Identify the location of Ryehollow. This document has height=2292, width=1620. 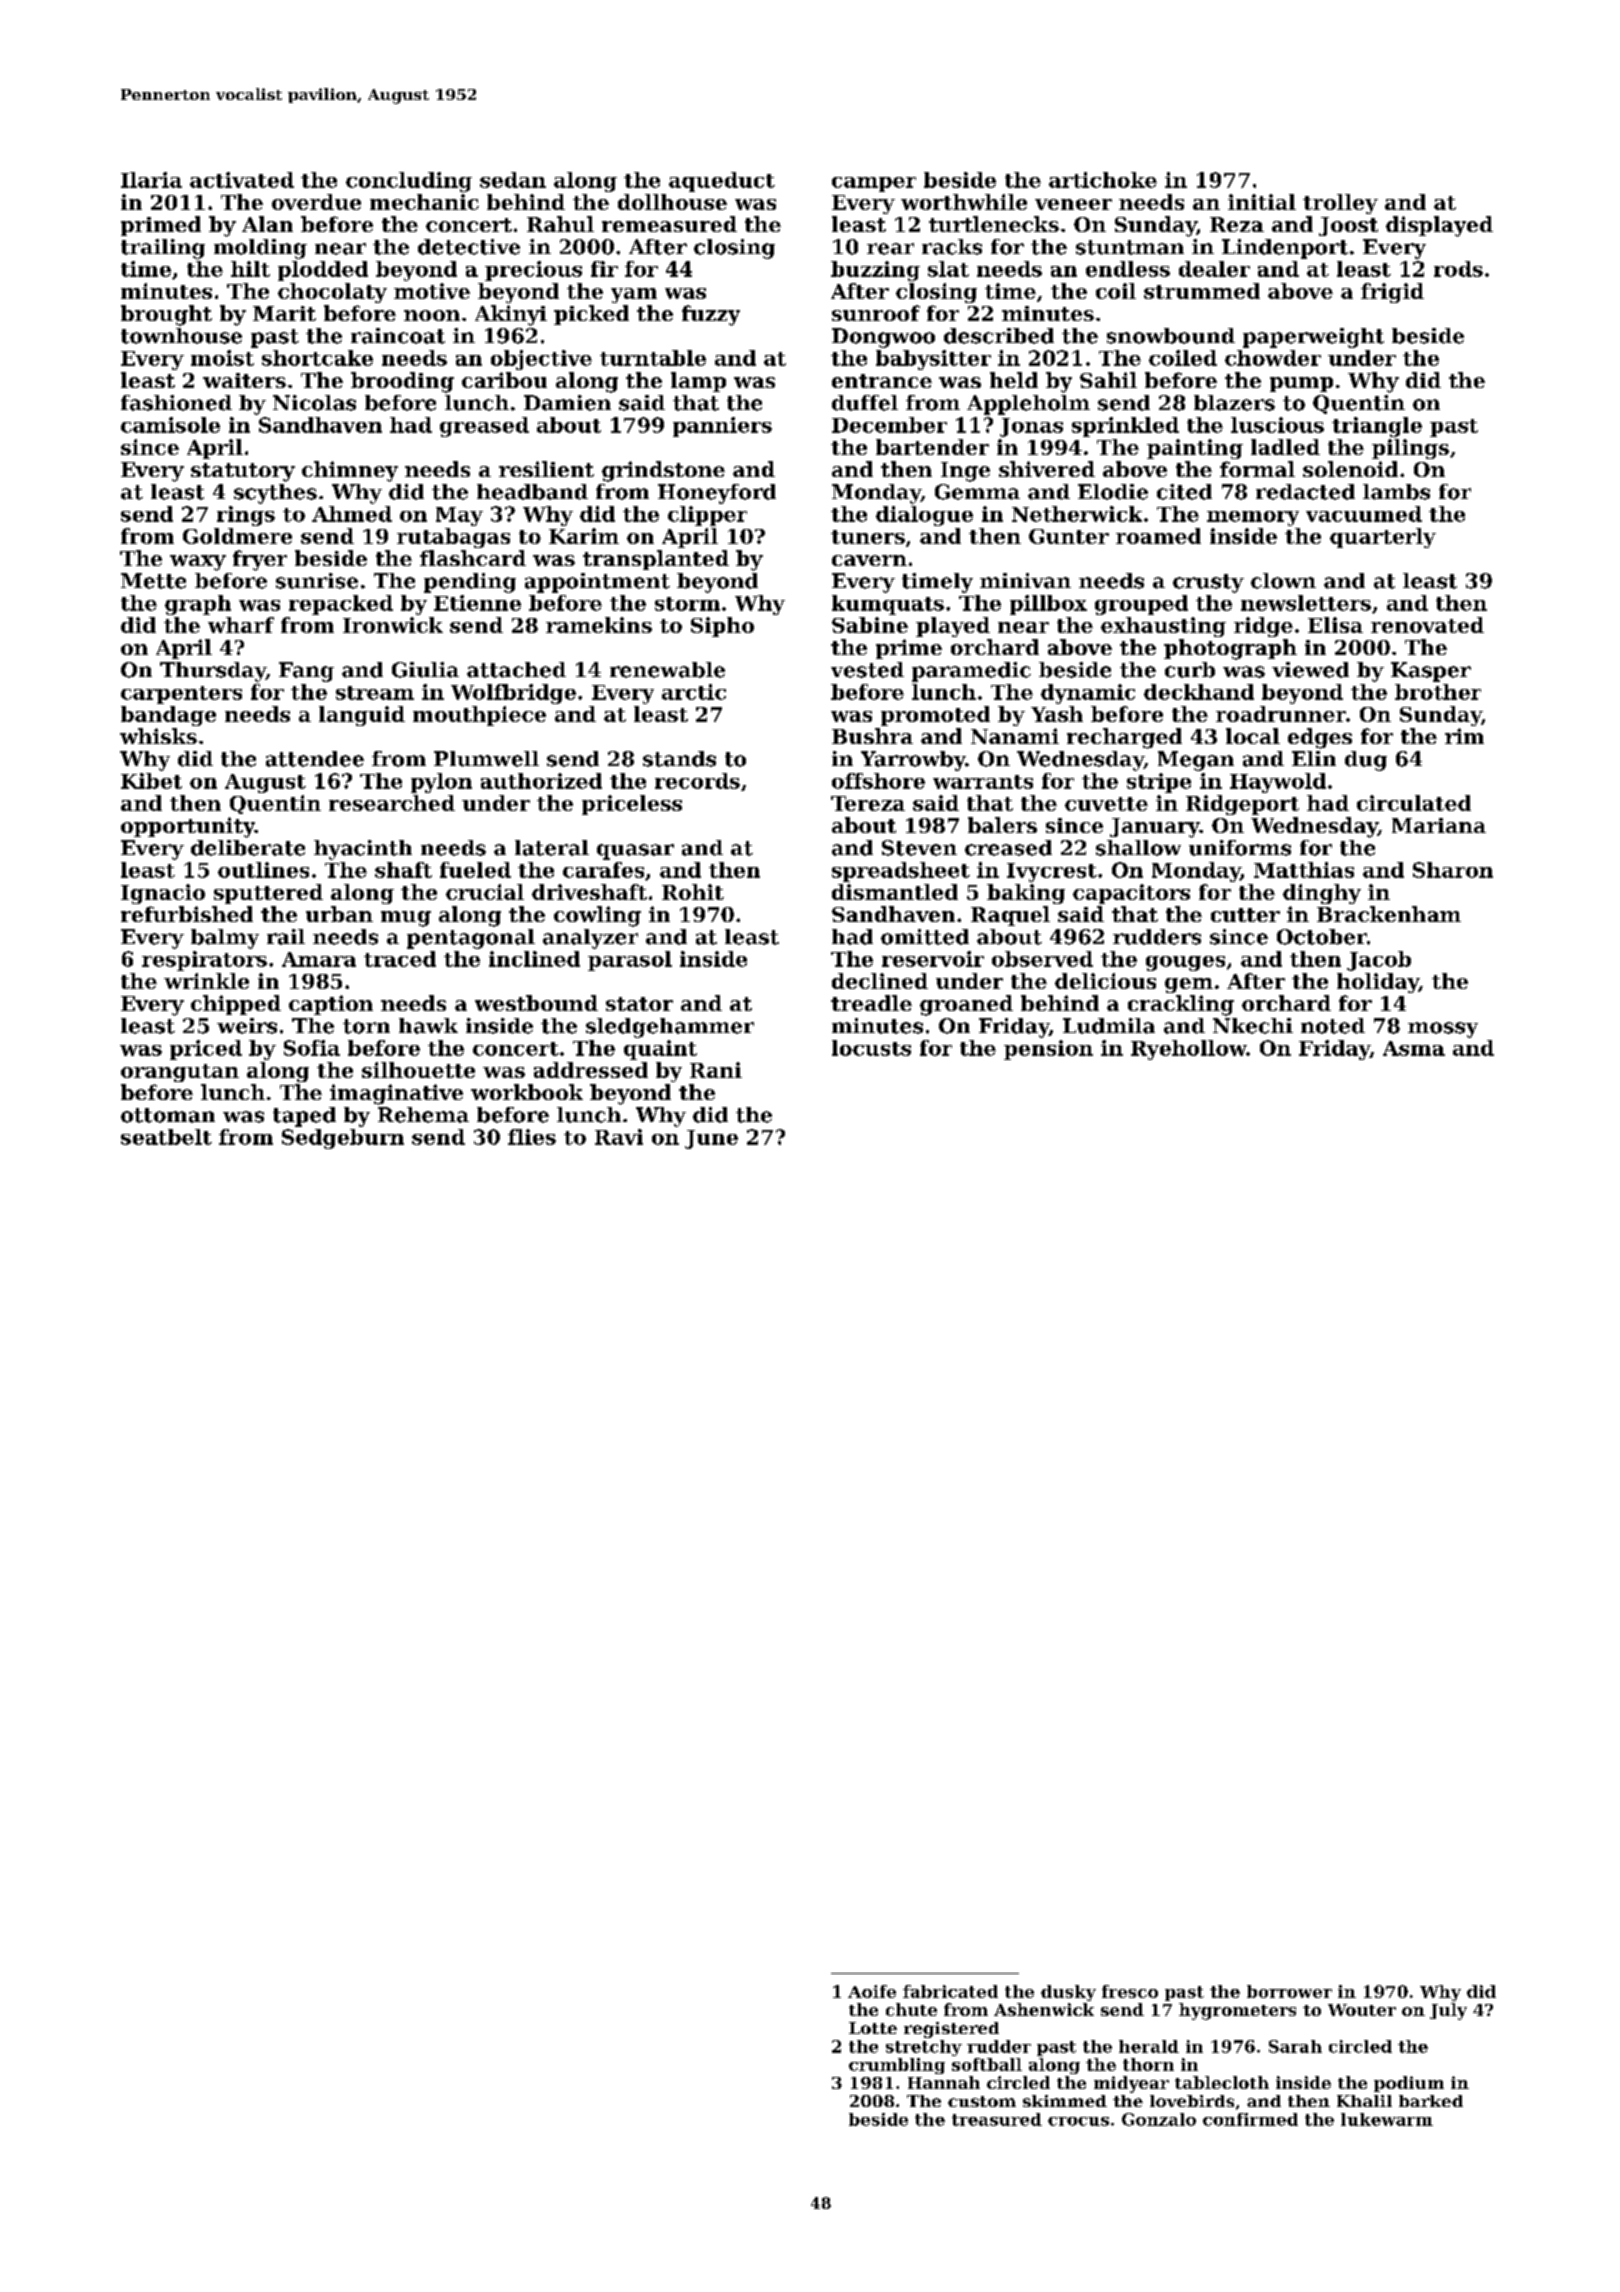
(1189, 1050).
